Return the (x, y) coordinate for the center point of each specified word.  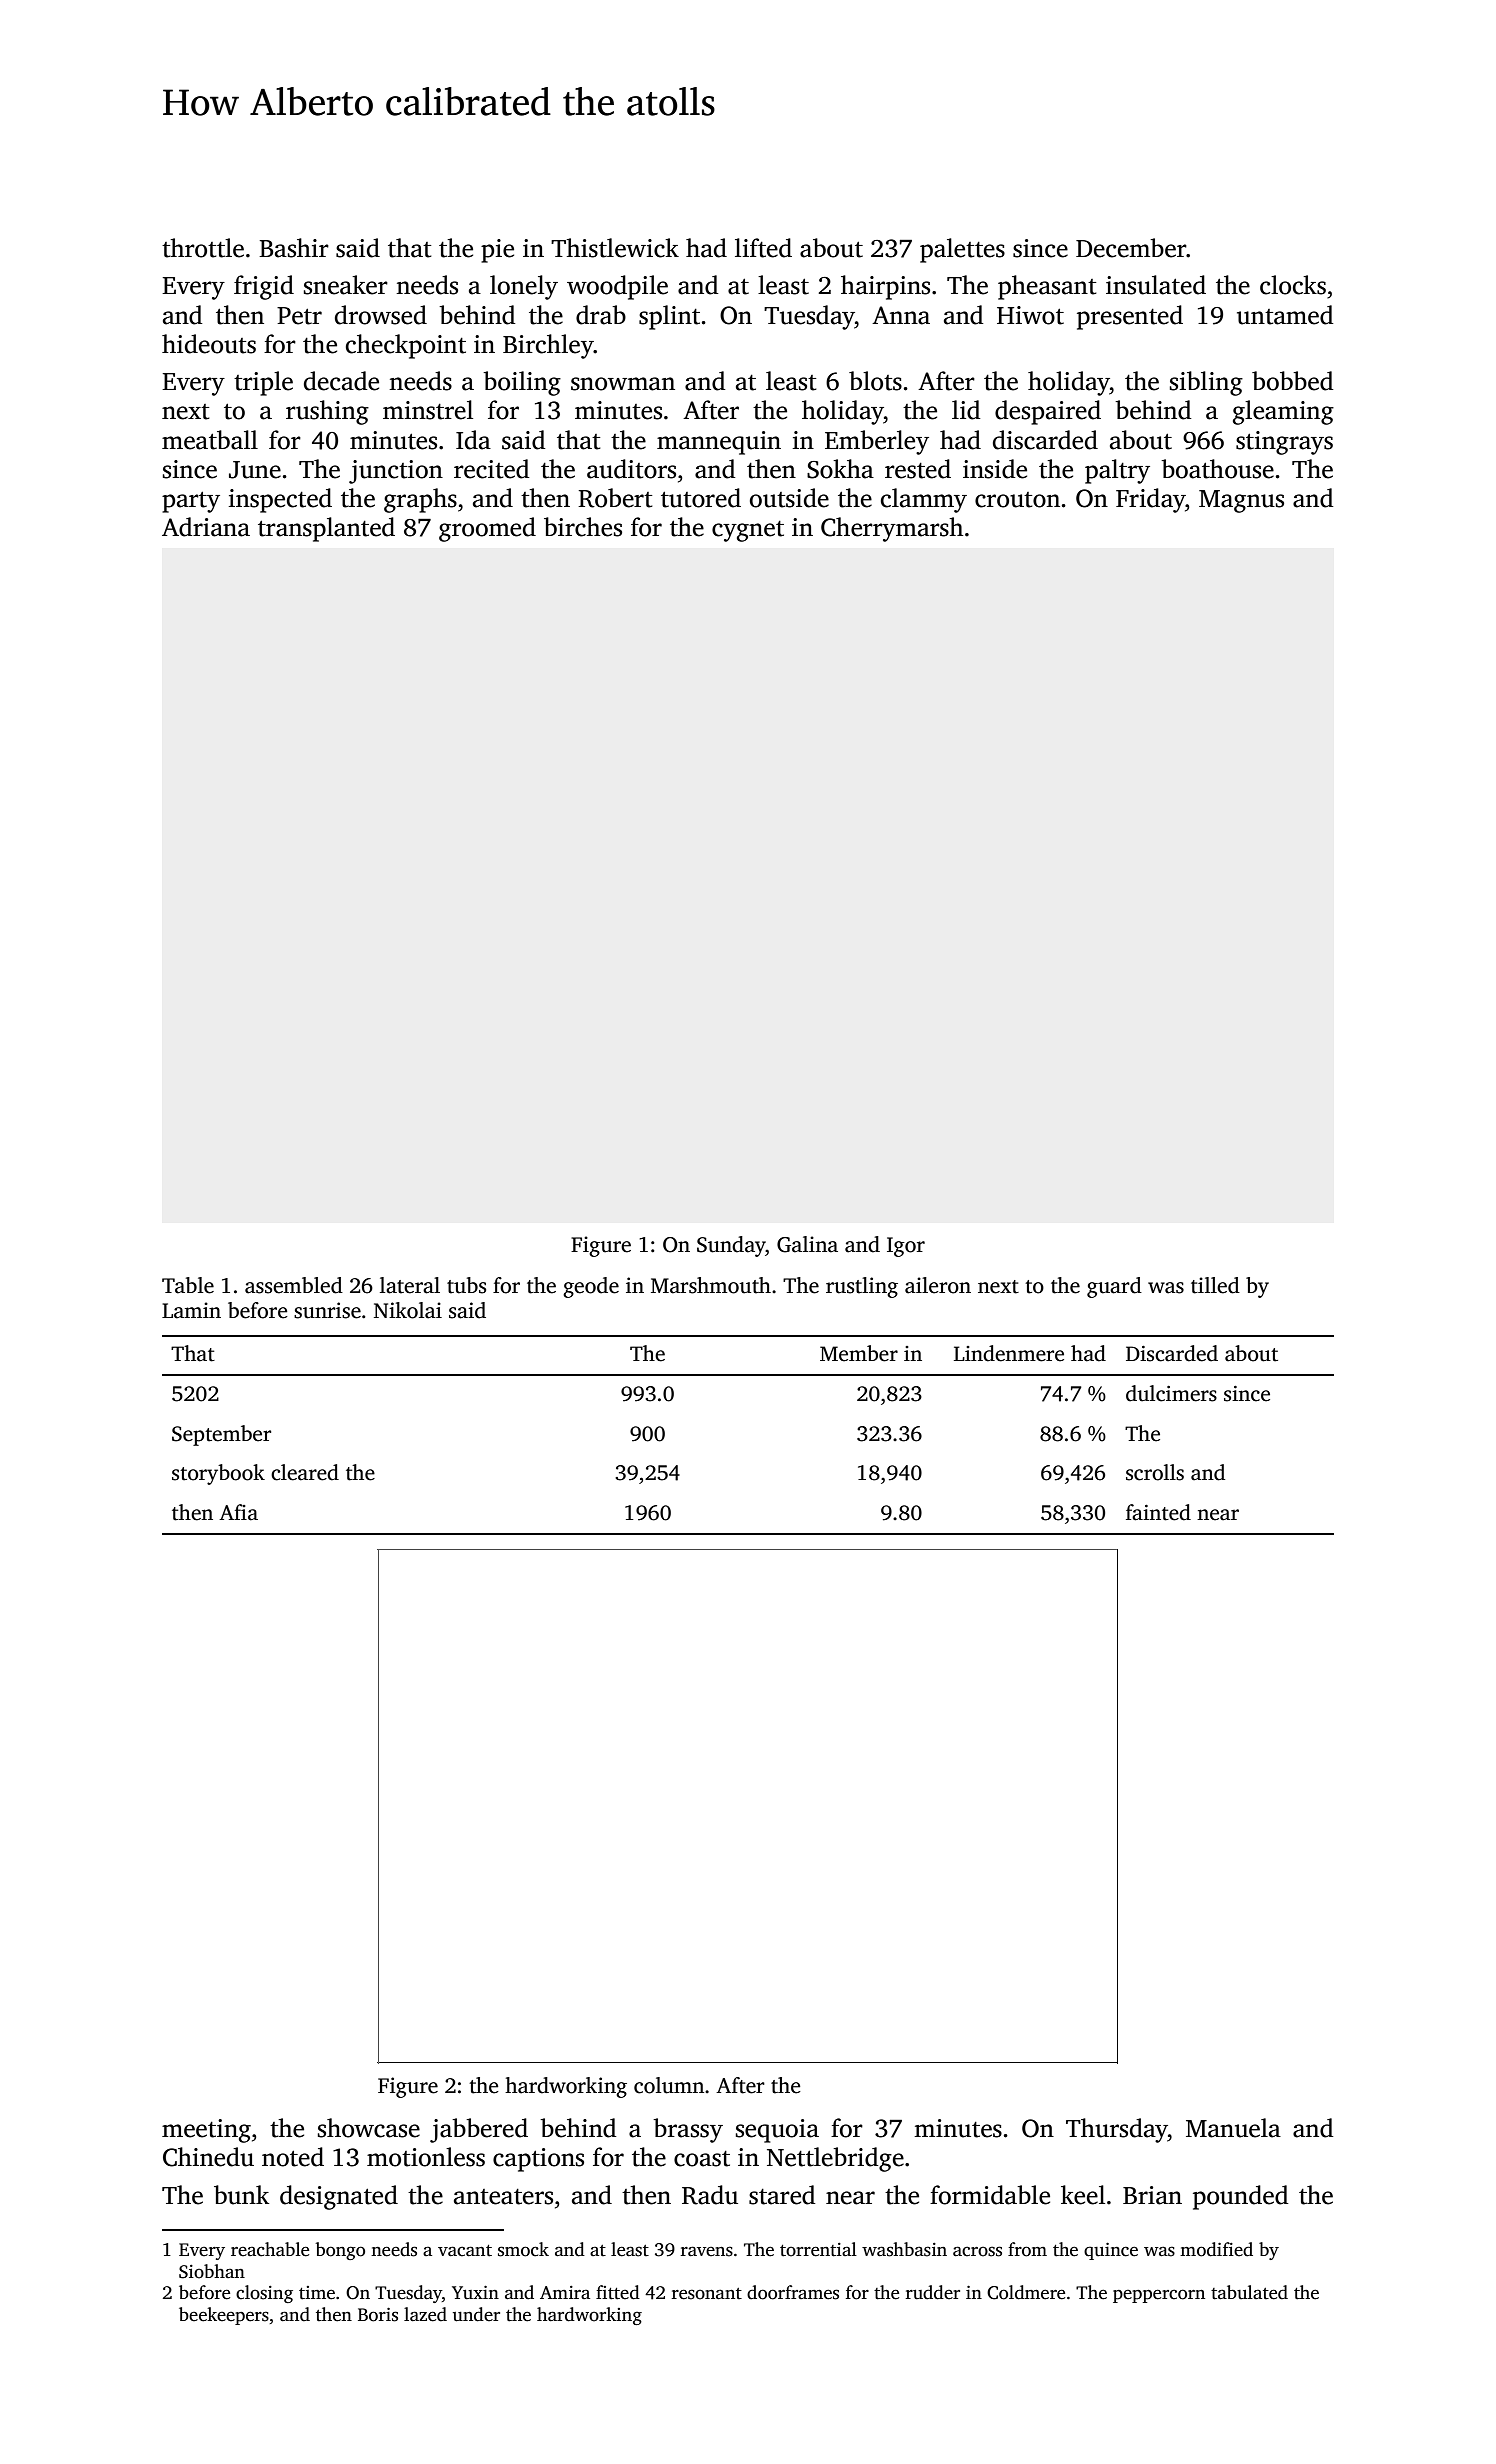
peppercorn (1159, 2296)
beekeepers (224, 2316)
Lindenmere (1009, 1353)
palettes (962, 250)
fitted (618, 2292)
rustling (862, 1287)
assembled (294, 1285)
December (1131, 248)
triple (263, 383)
